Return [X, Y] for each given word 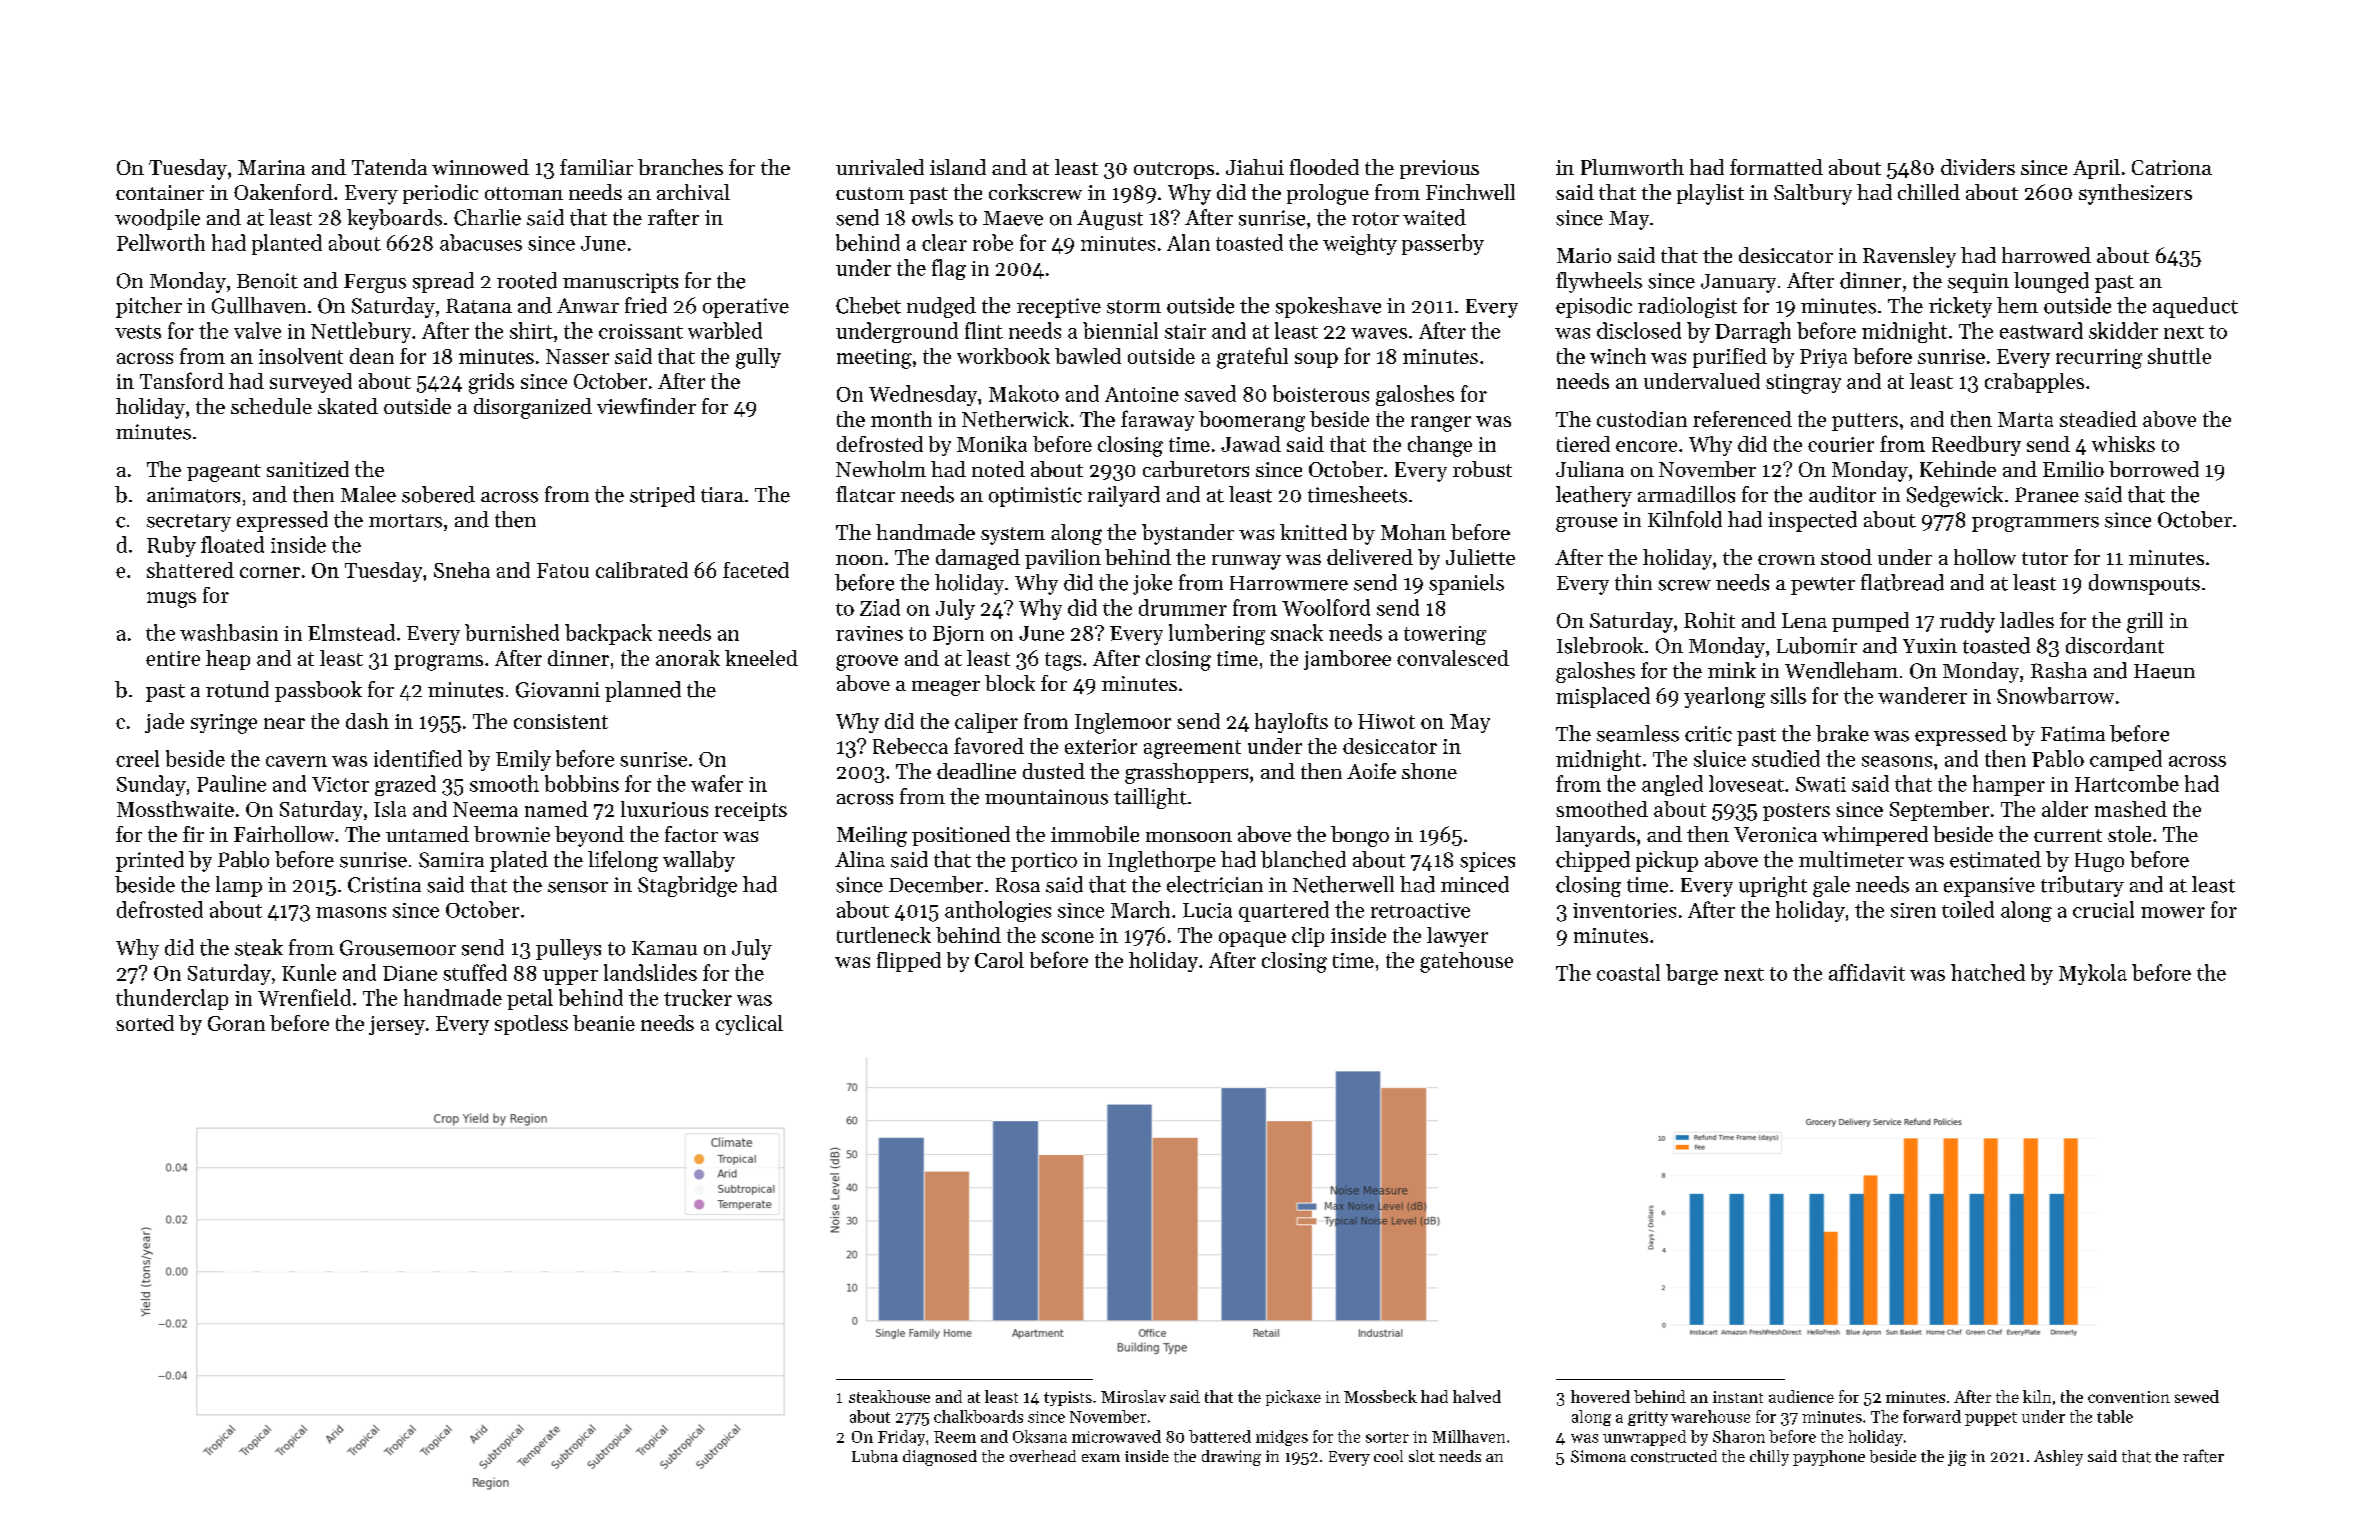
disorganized [533, 408]
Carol [999, 960]
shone [1429, 771]
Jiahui [1255, 167]
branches [680, 167]
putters [1865, 422]
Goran [236, 1023]
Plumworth [1632, 167]
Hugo [2099, 862]
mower [2173, 912]
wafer [717, 783]
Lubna [875, 1456]
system [1013, 536]
